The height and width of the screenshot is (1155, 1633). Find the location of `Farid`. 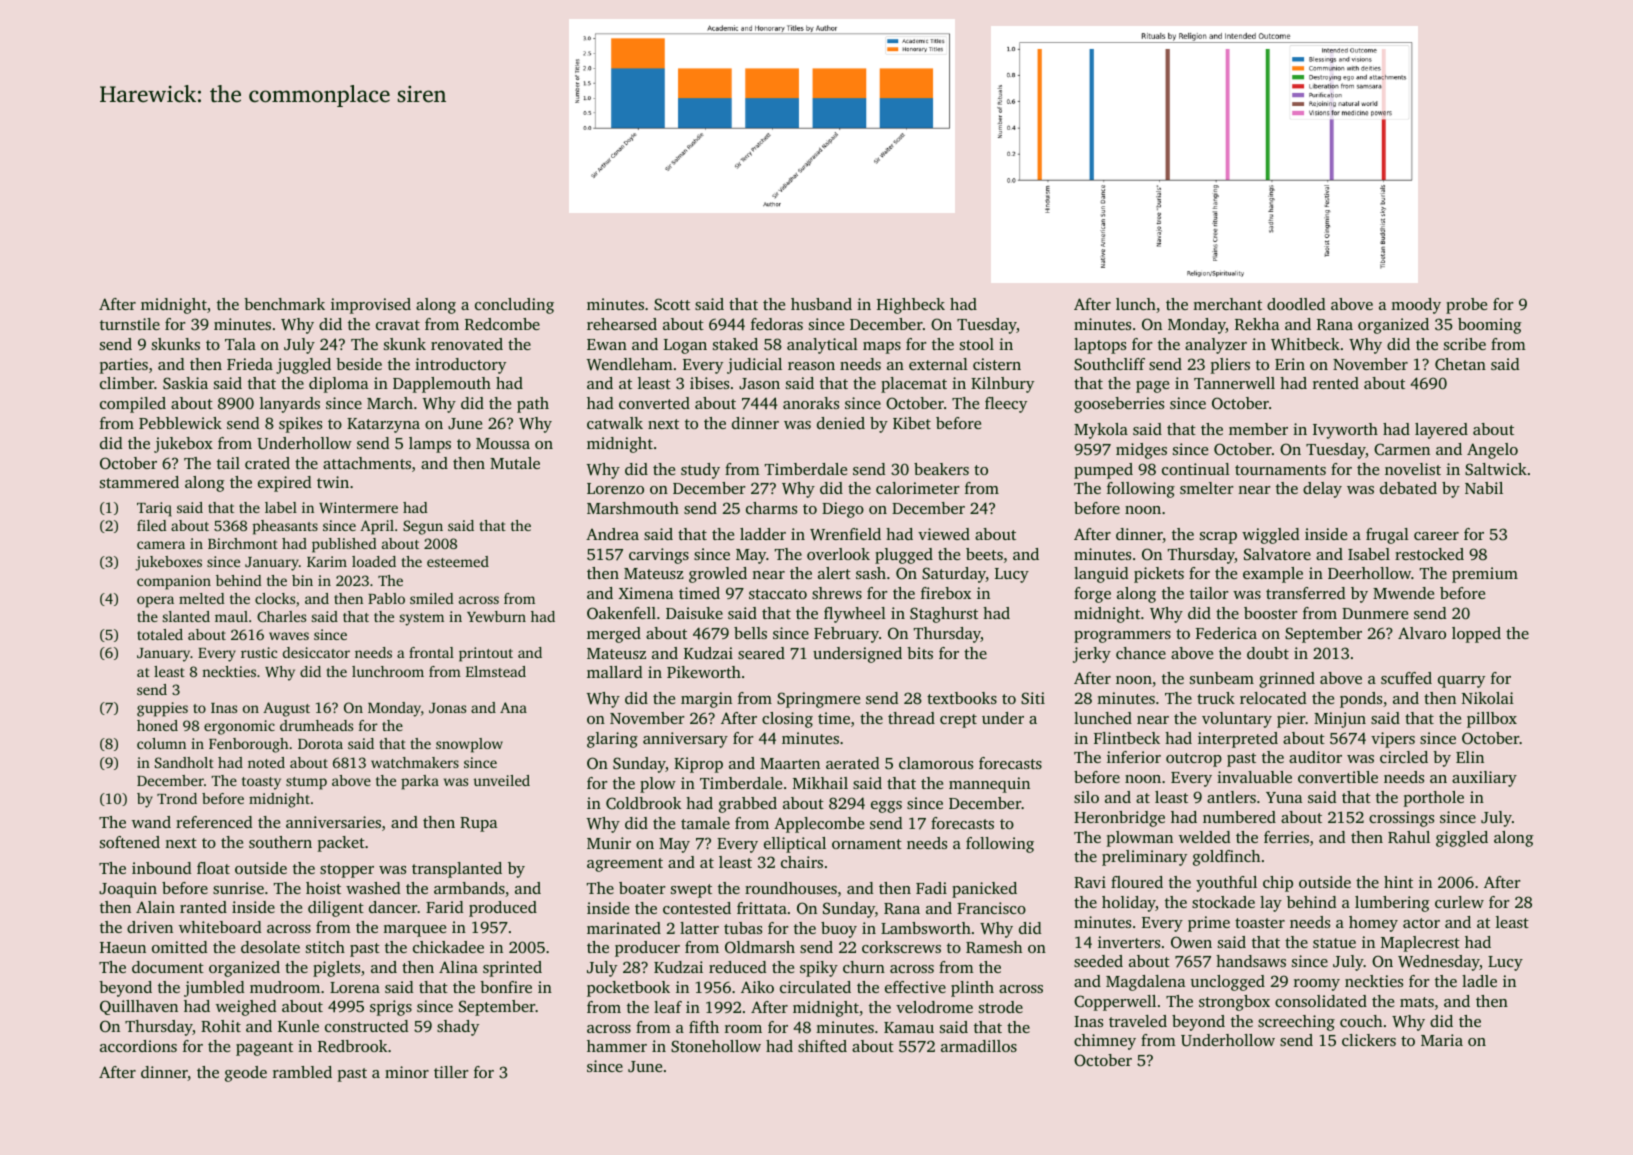

Farid is located at coordinates (444, 907).
